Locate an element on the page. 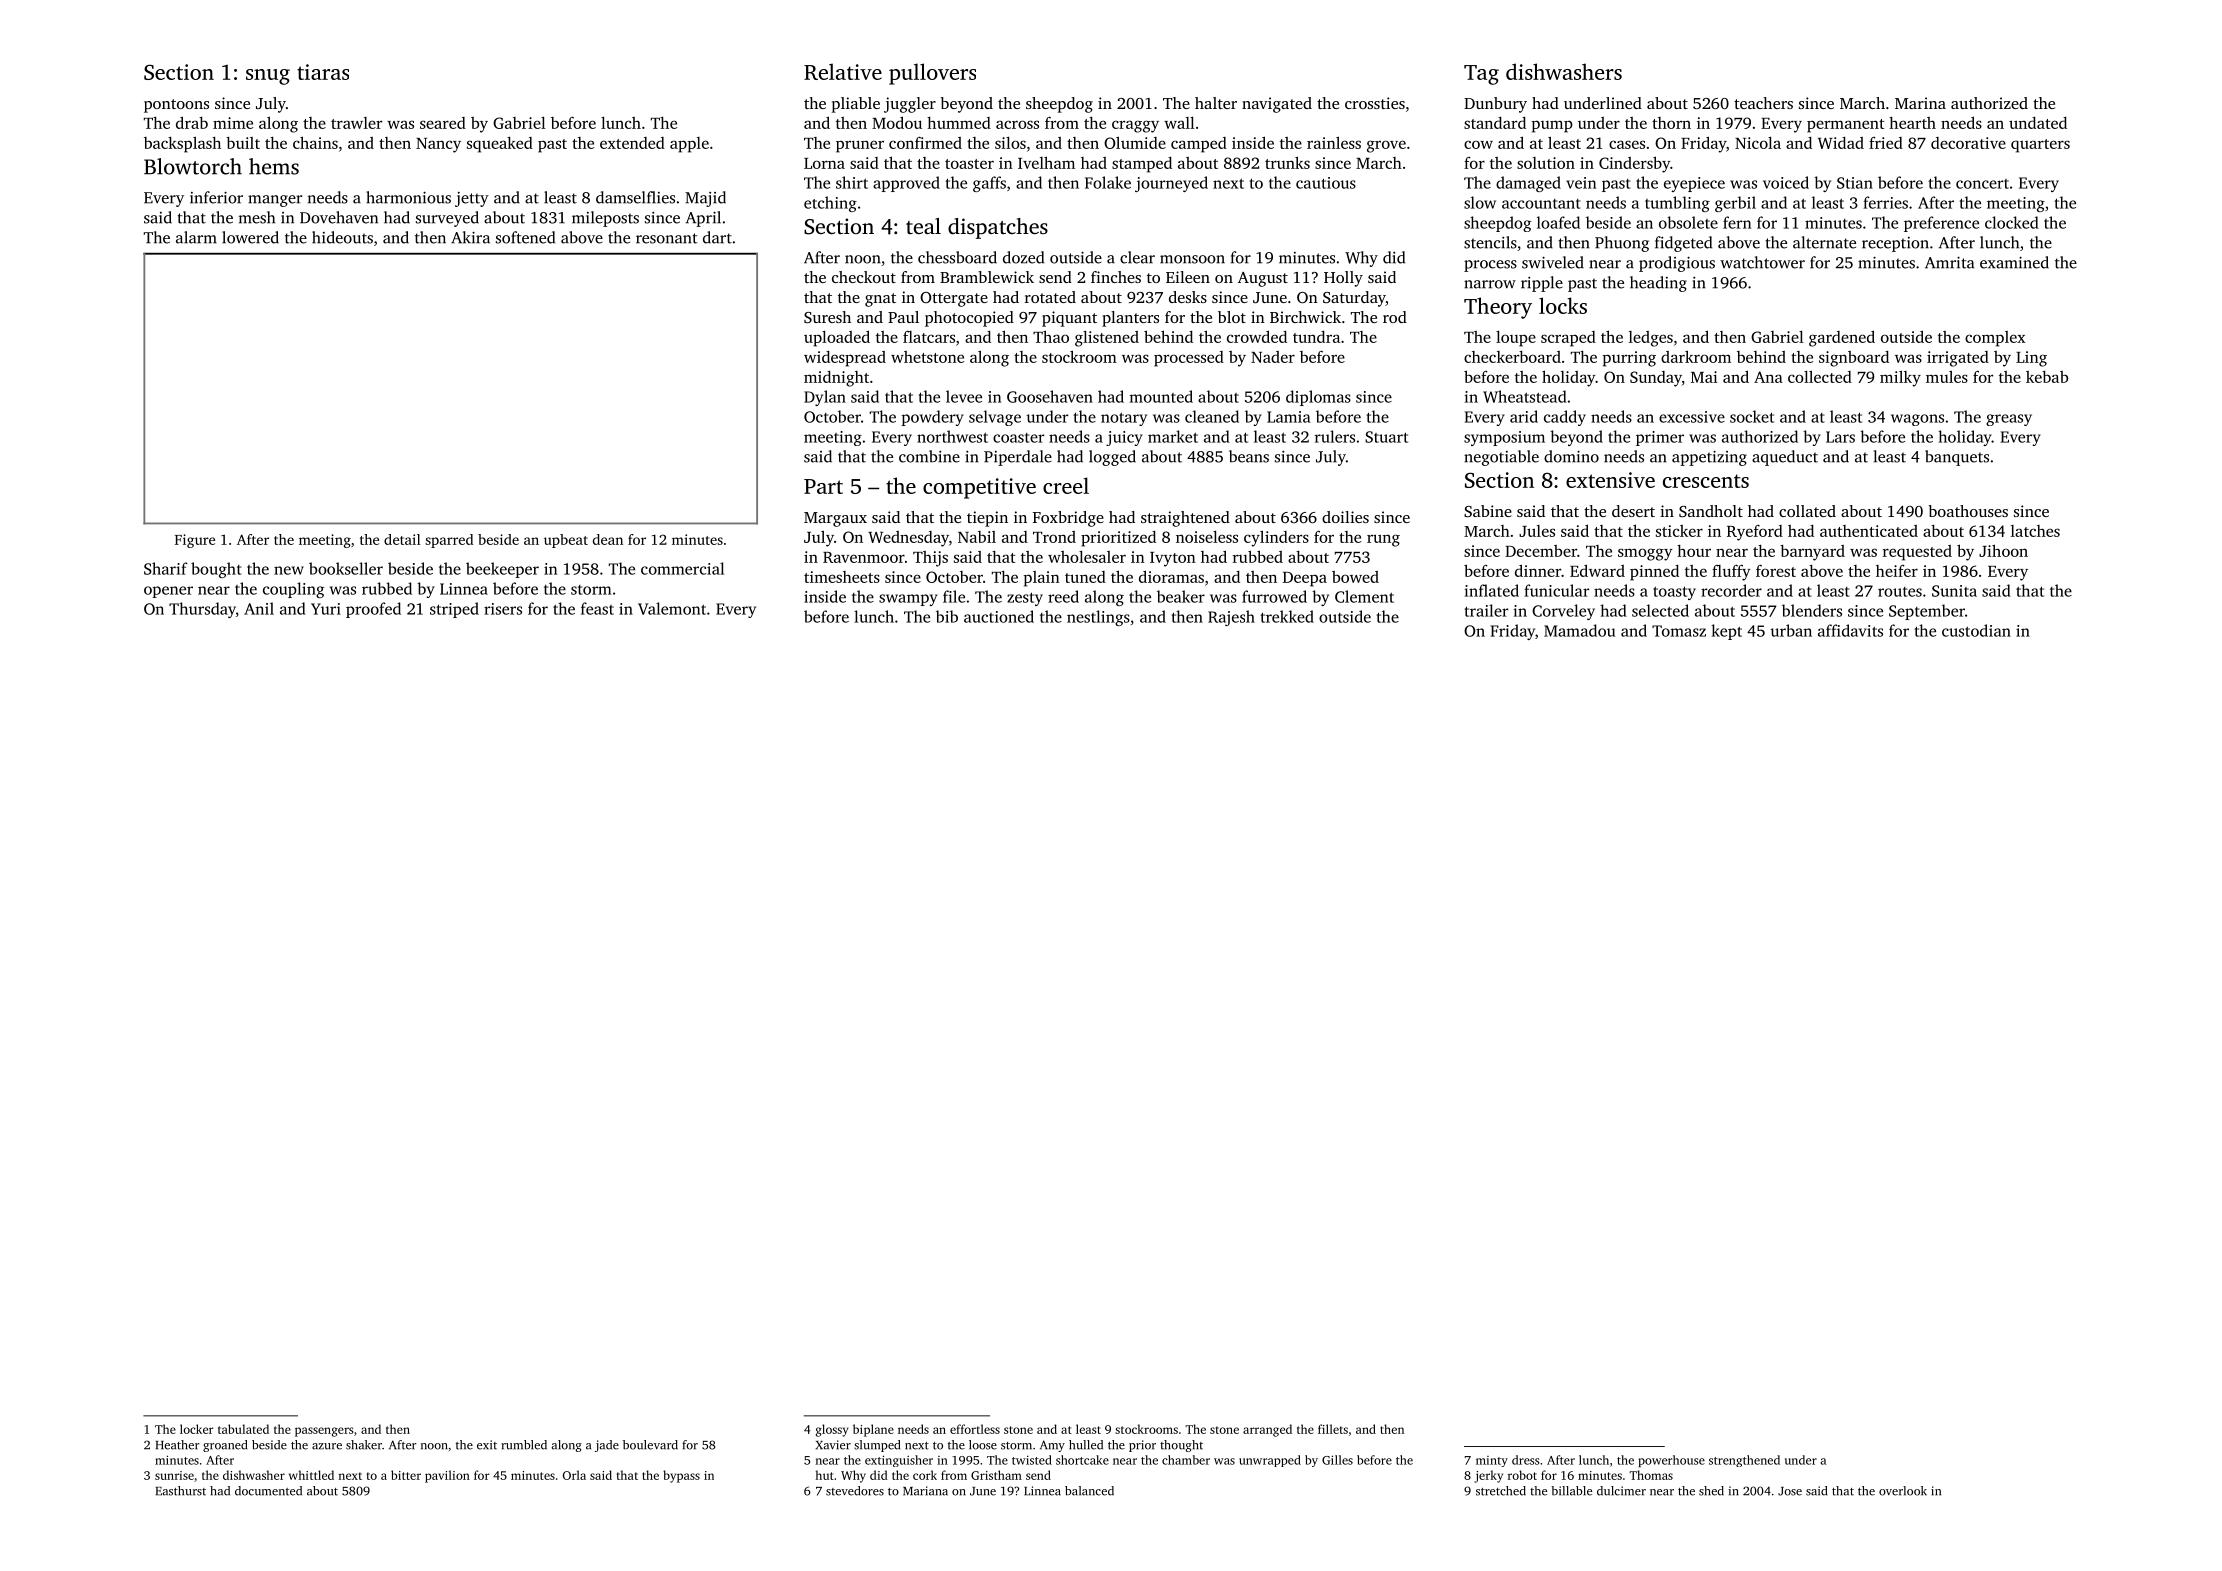 The height and width of the document is (1571, 2222). stevedores is located at coordinates (855, 1491).
